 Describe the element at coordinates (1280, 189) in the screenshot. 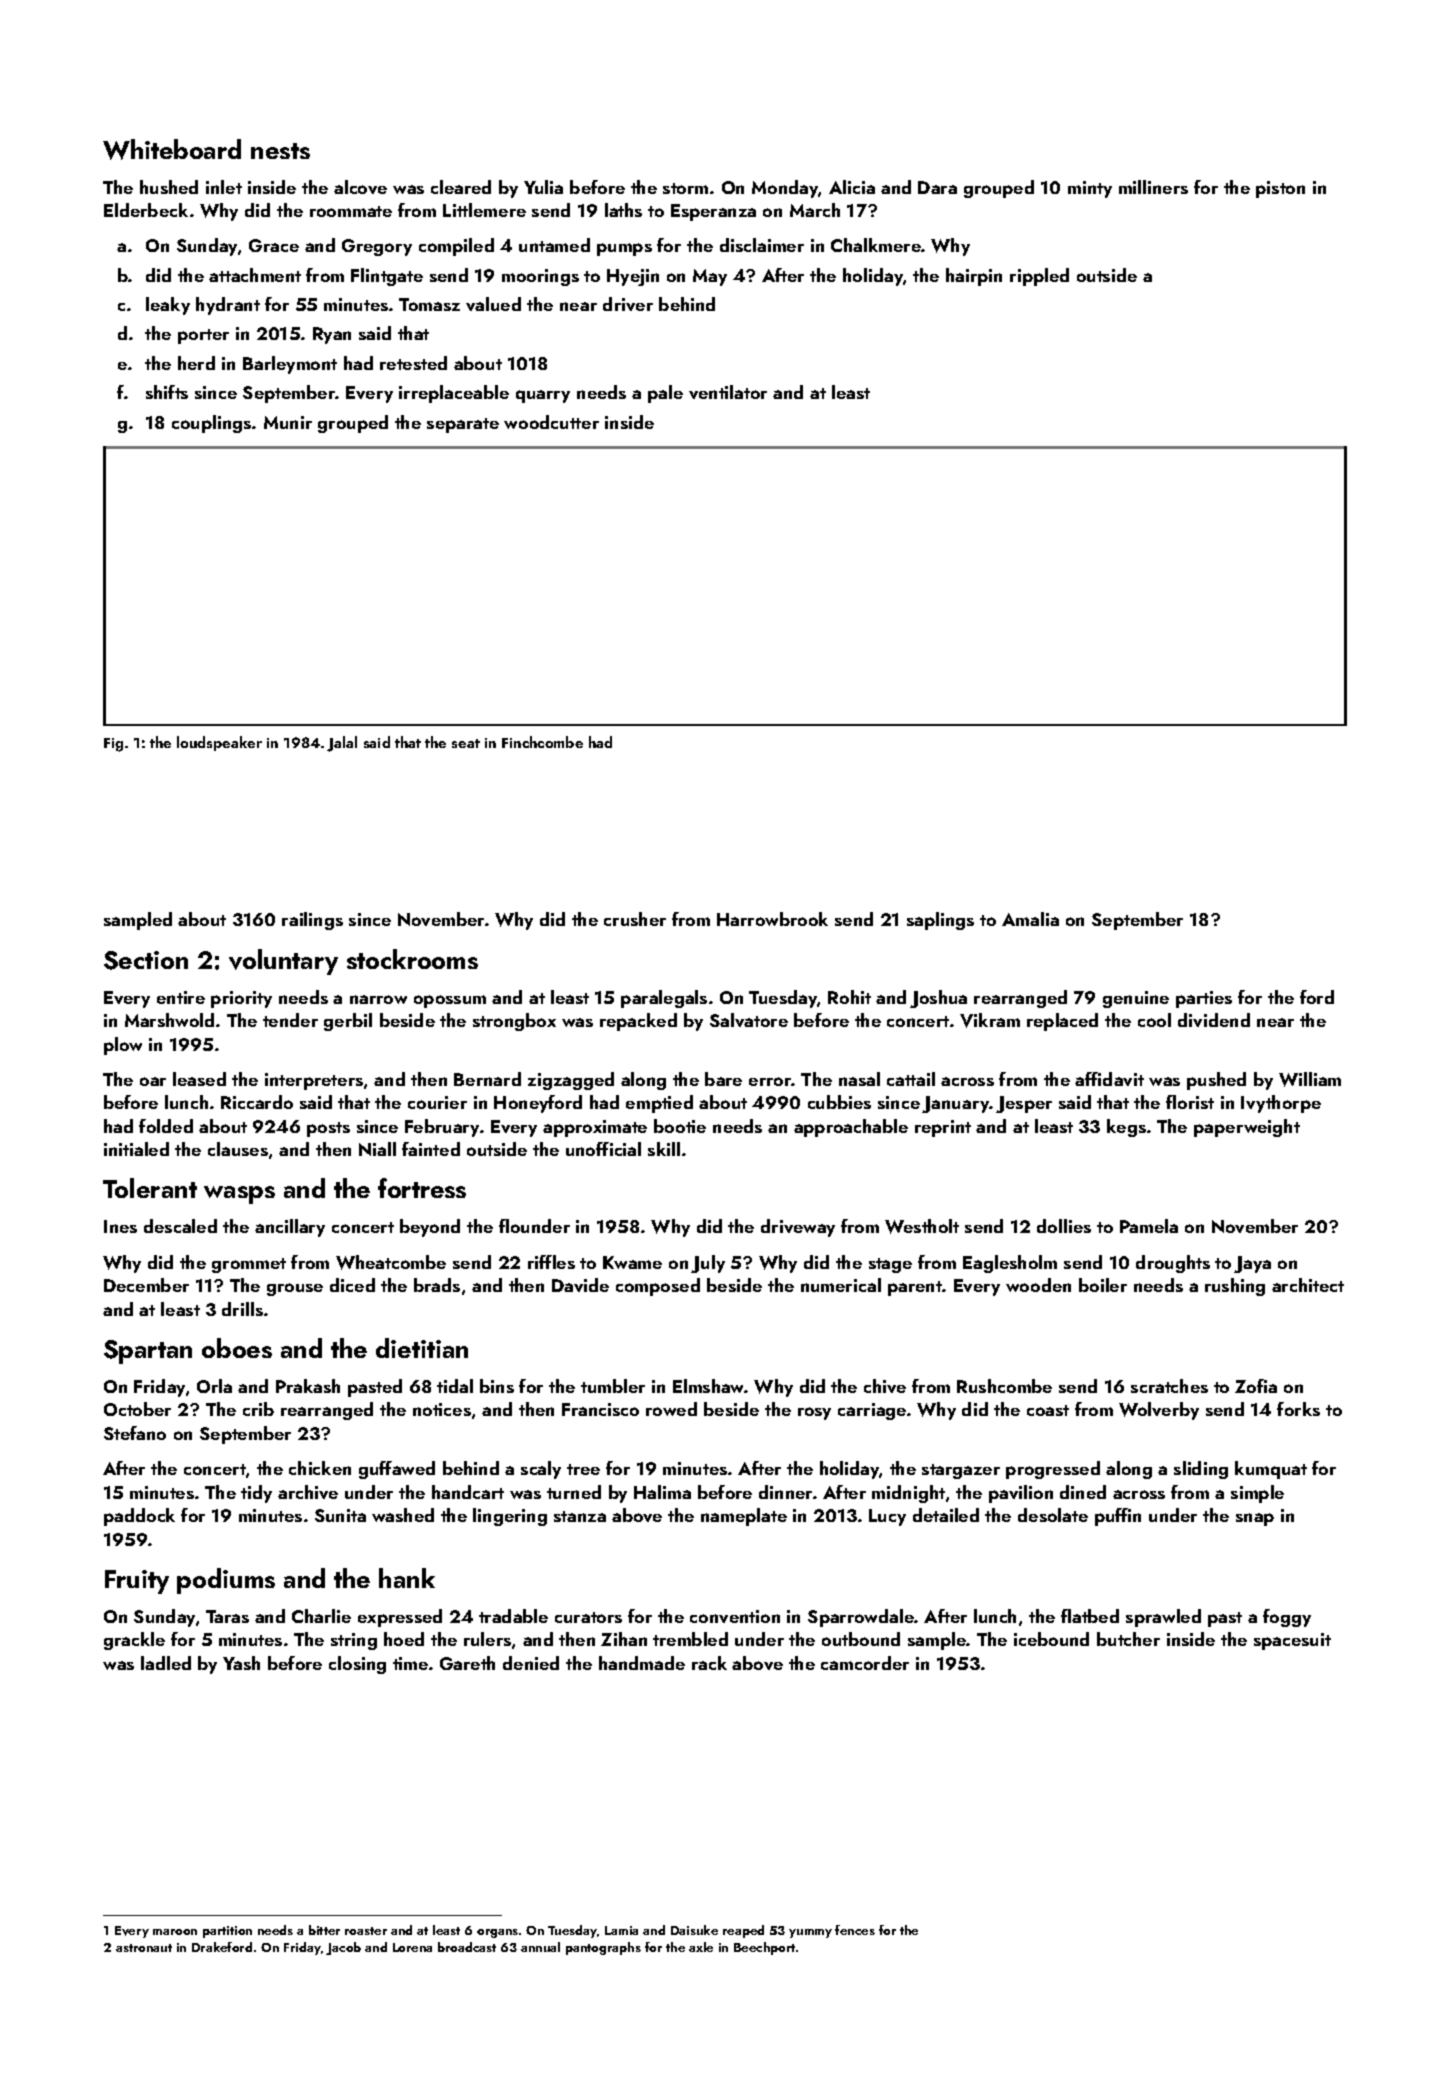

I see `piston` at that location.
